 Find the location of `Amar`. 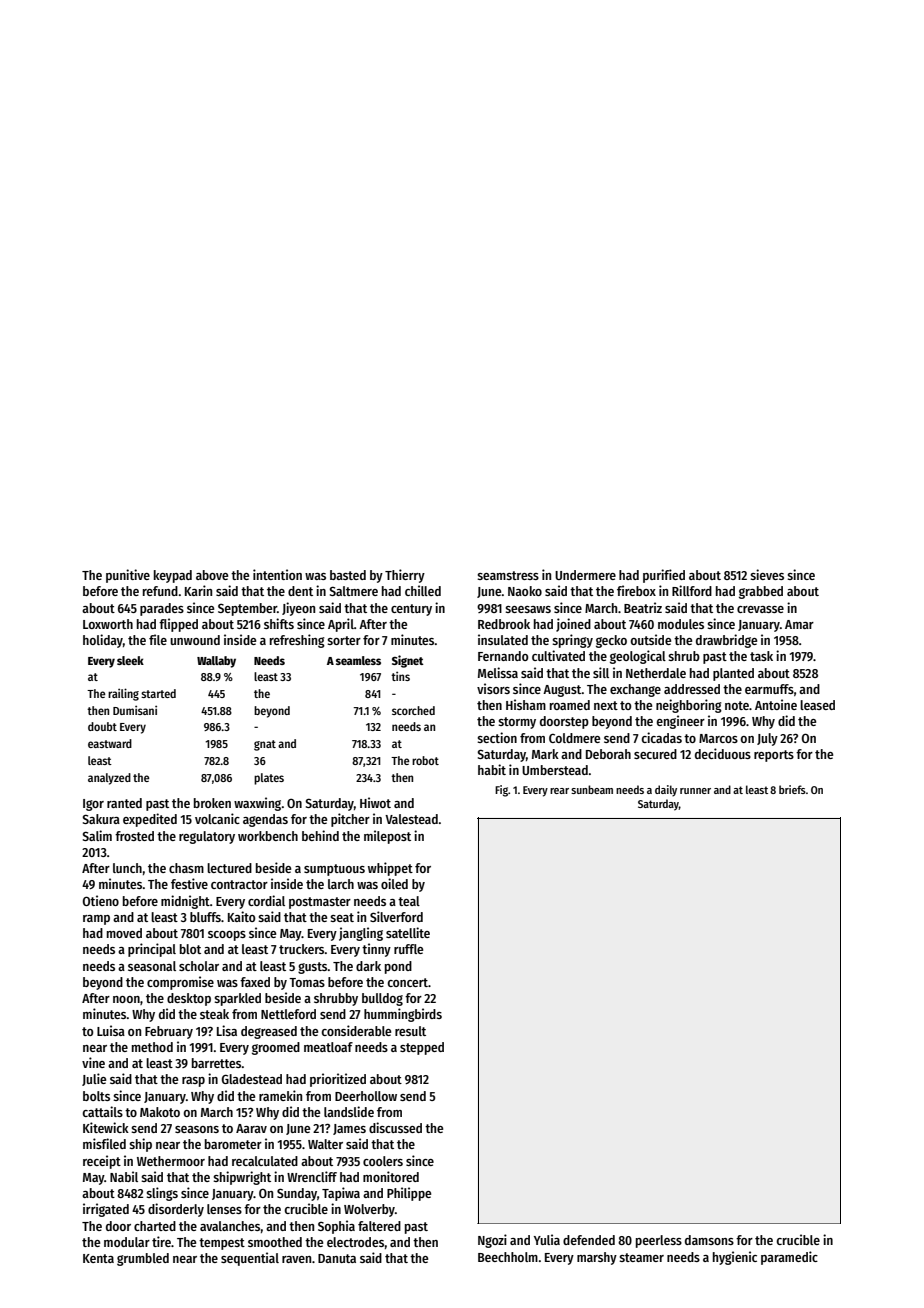

Amar is located at coordinates (799, 624).
